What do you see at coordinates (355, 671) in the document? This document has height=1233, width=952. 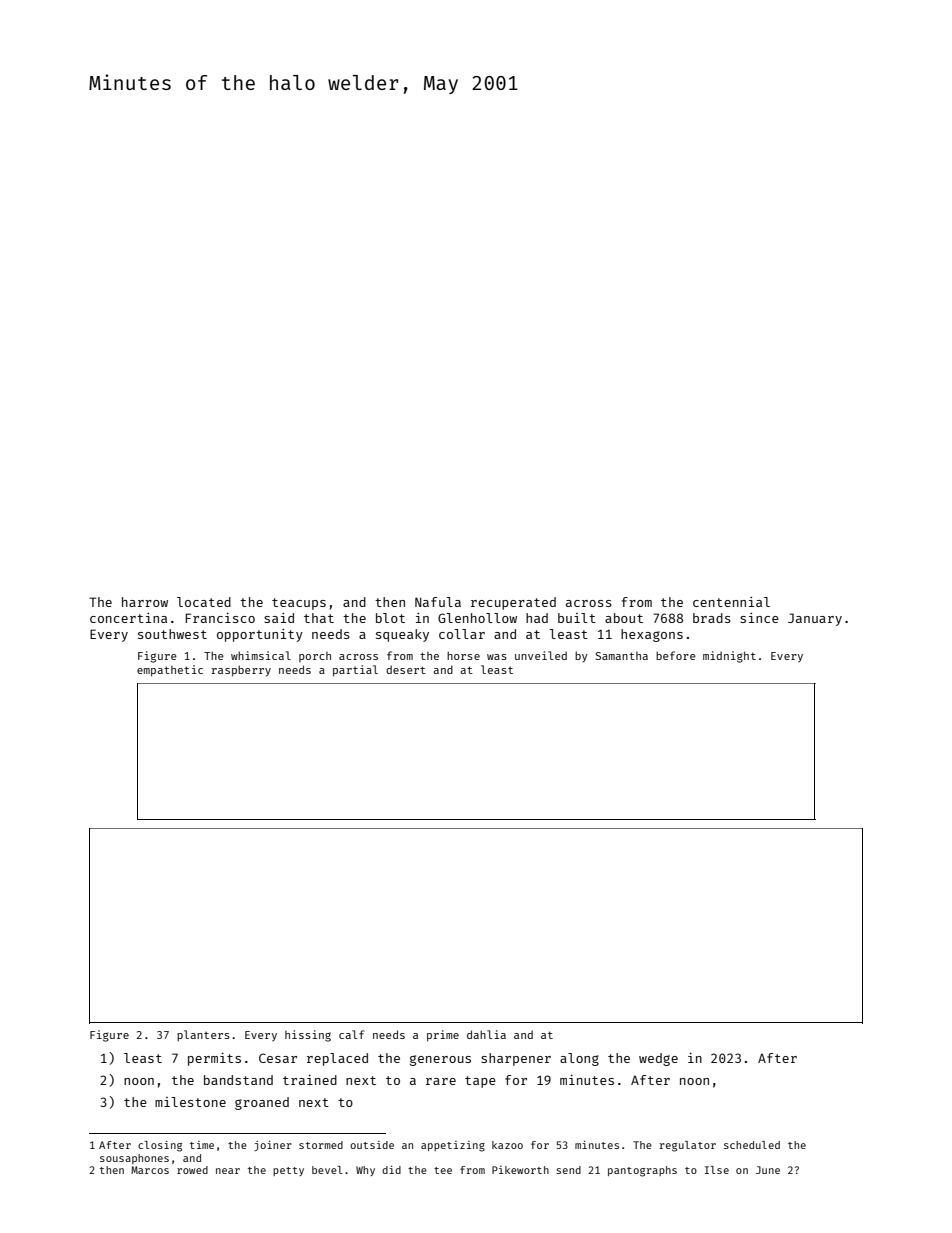 I see `partial` at bounding box center [355, 671].
